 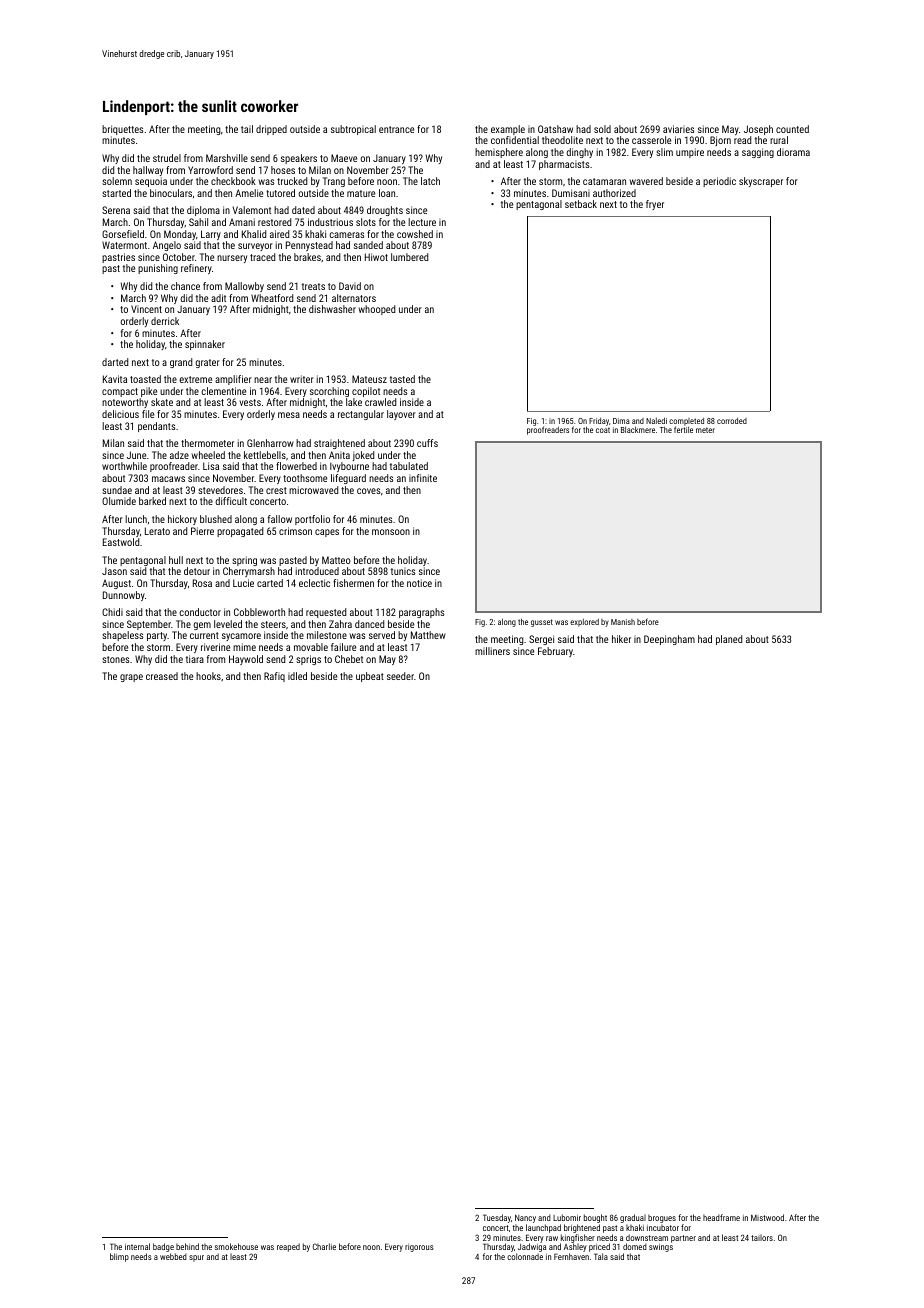 What do you see at coordinates (581, 204) in the document?
I see `setback` at bounding box center [581, 204].
